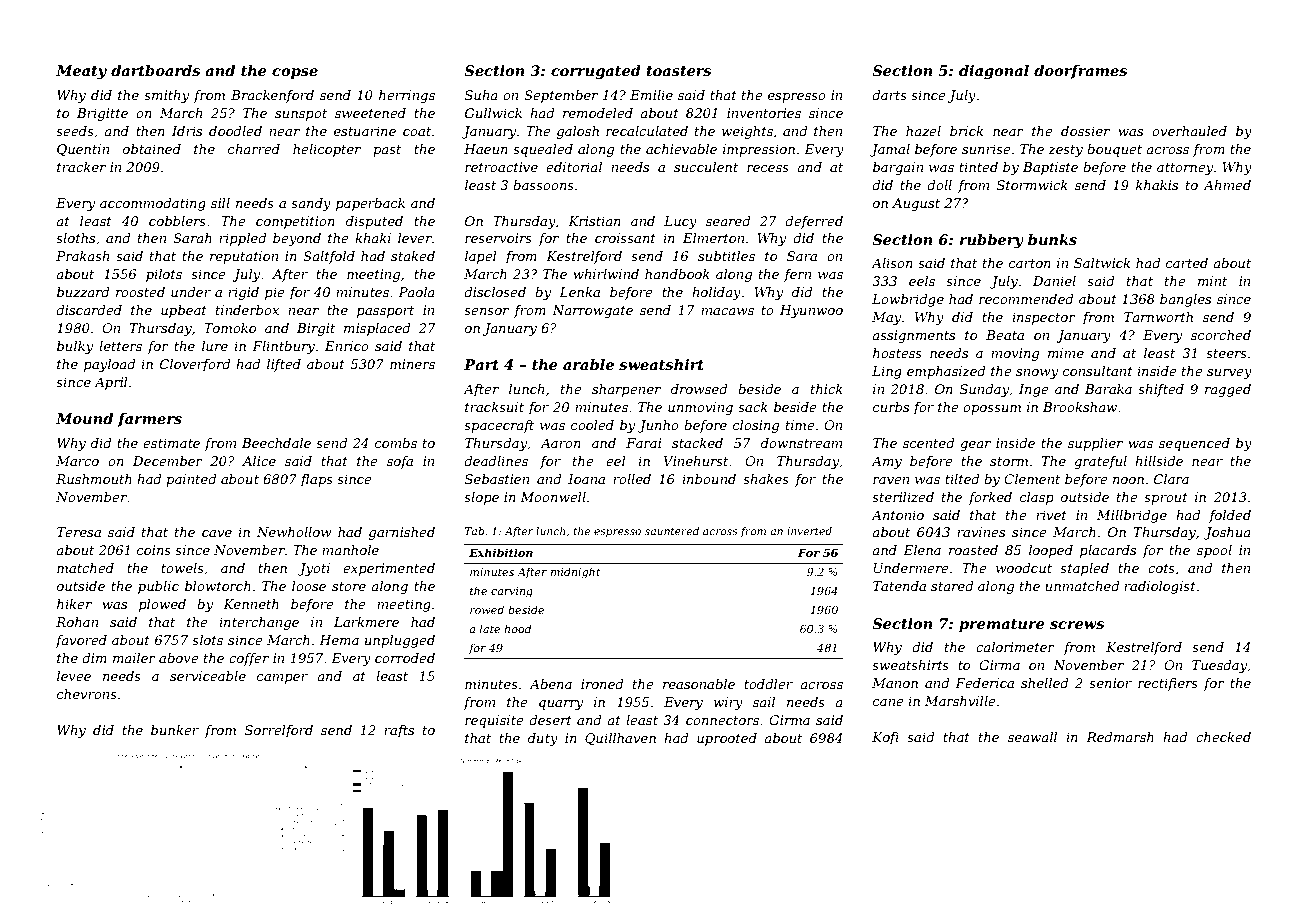 This page has height=924, width=1308. I want to click on recommended, so click(1026, 299).
